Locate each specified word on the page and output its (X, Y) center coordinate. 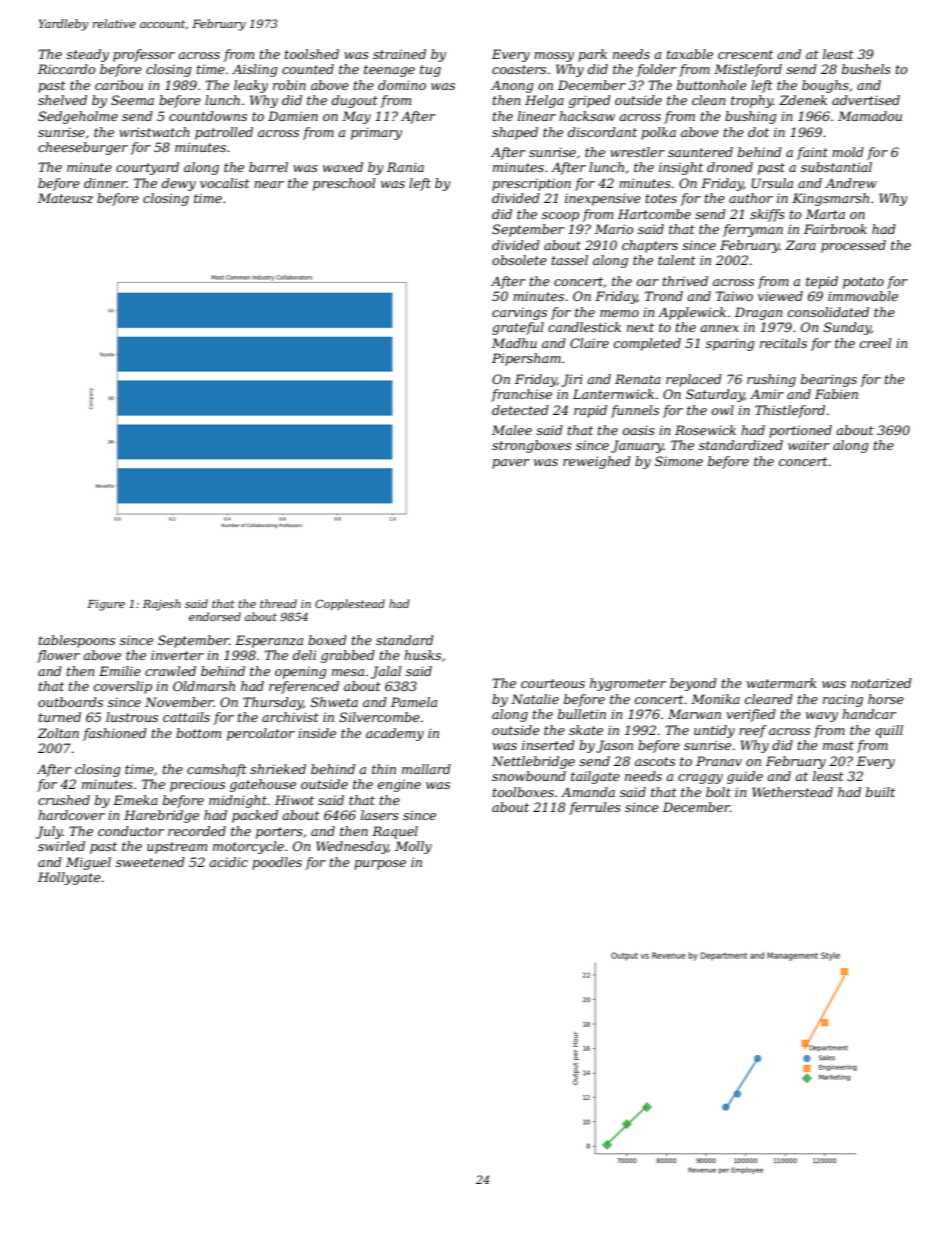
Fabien (836, 394)
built (880, 792)
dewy (179, 184)
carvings (519, 313)
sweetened (150, 862)
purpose (380, 865)
